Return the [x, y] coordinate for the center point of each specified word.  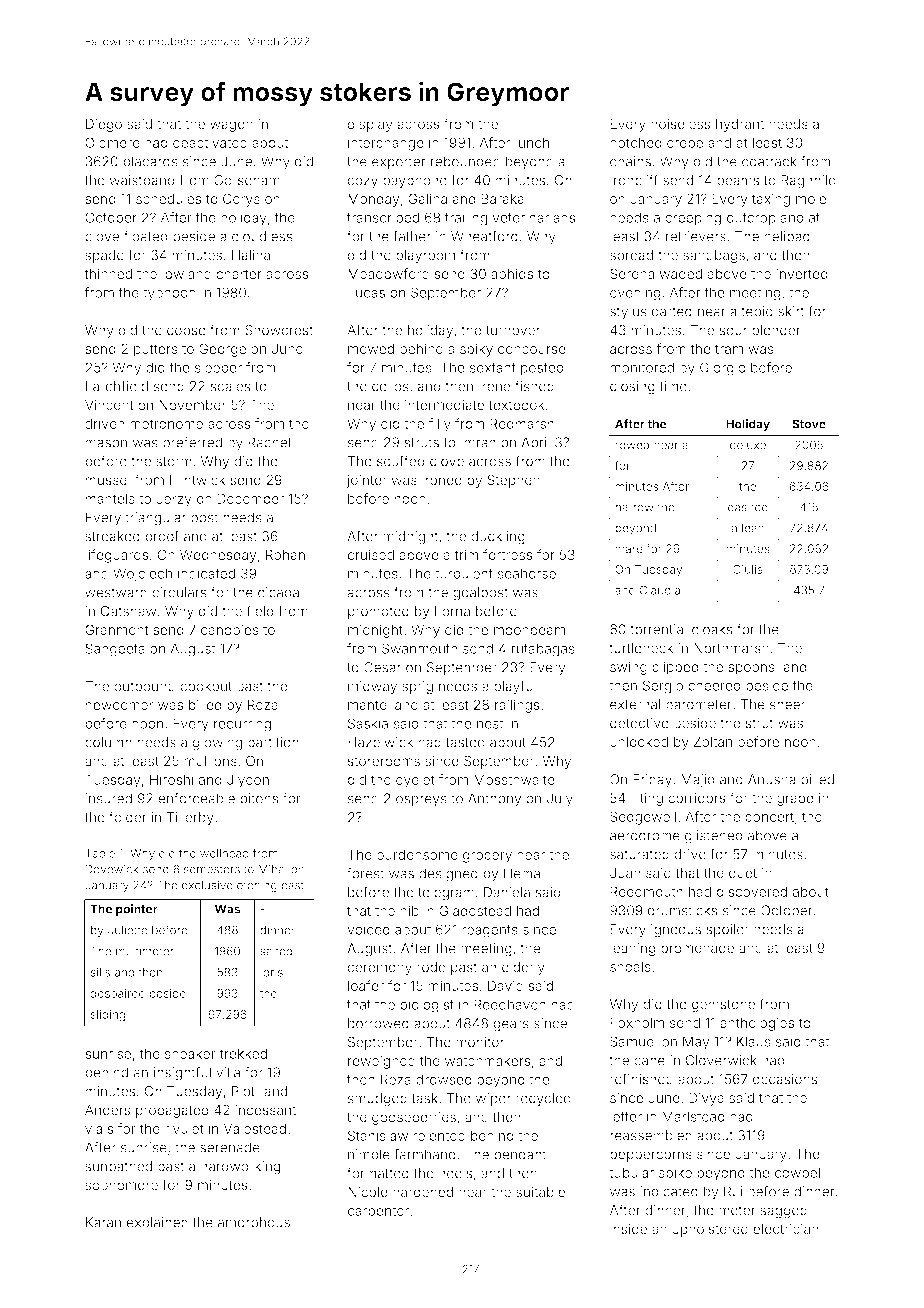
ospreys [421, 801]
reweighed [381, 1062]
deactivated [210, 142]
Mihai [273, 869]
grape [795, 800]
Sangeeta [115, 650]
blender [776, 330]
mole [811, 198]
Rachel [269, 442]
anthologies [757, 1024]
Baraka [502, 198]
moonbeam [529, 629]
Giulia [748, 569]
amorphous [254, 1223]
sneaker [190, 1053]
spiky [476, 350]
